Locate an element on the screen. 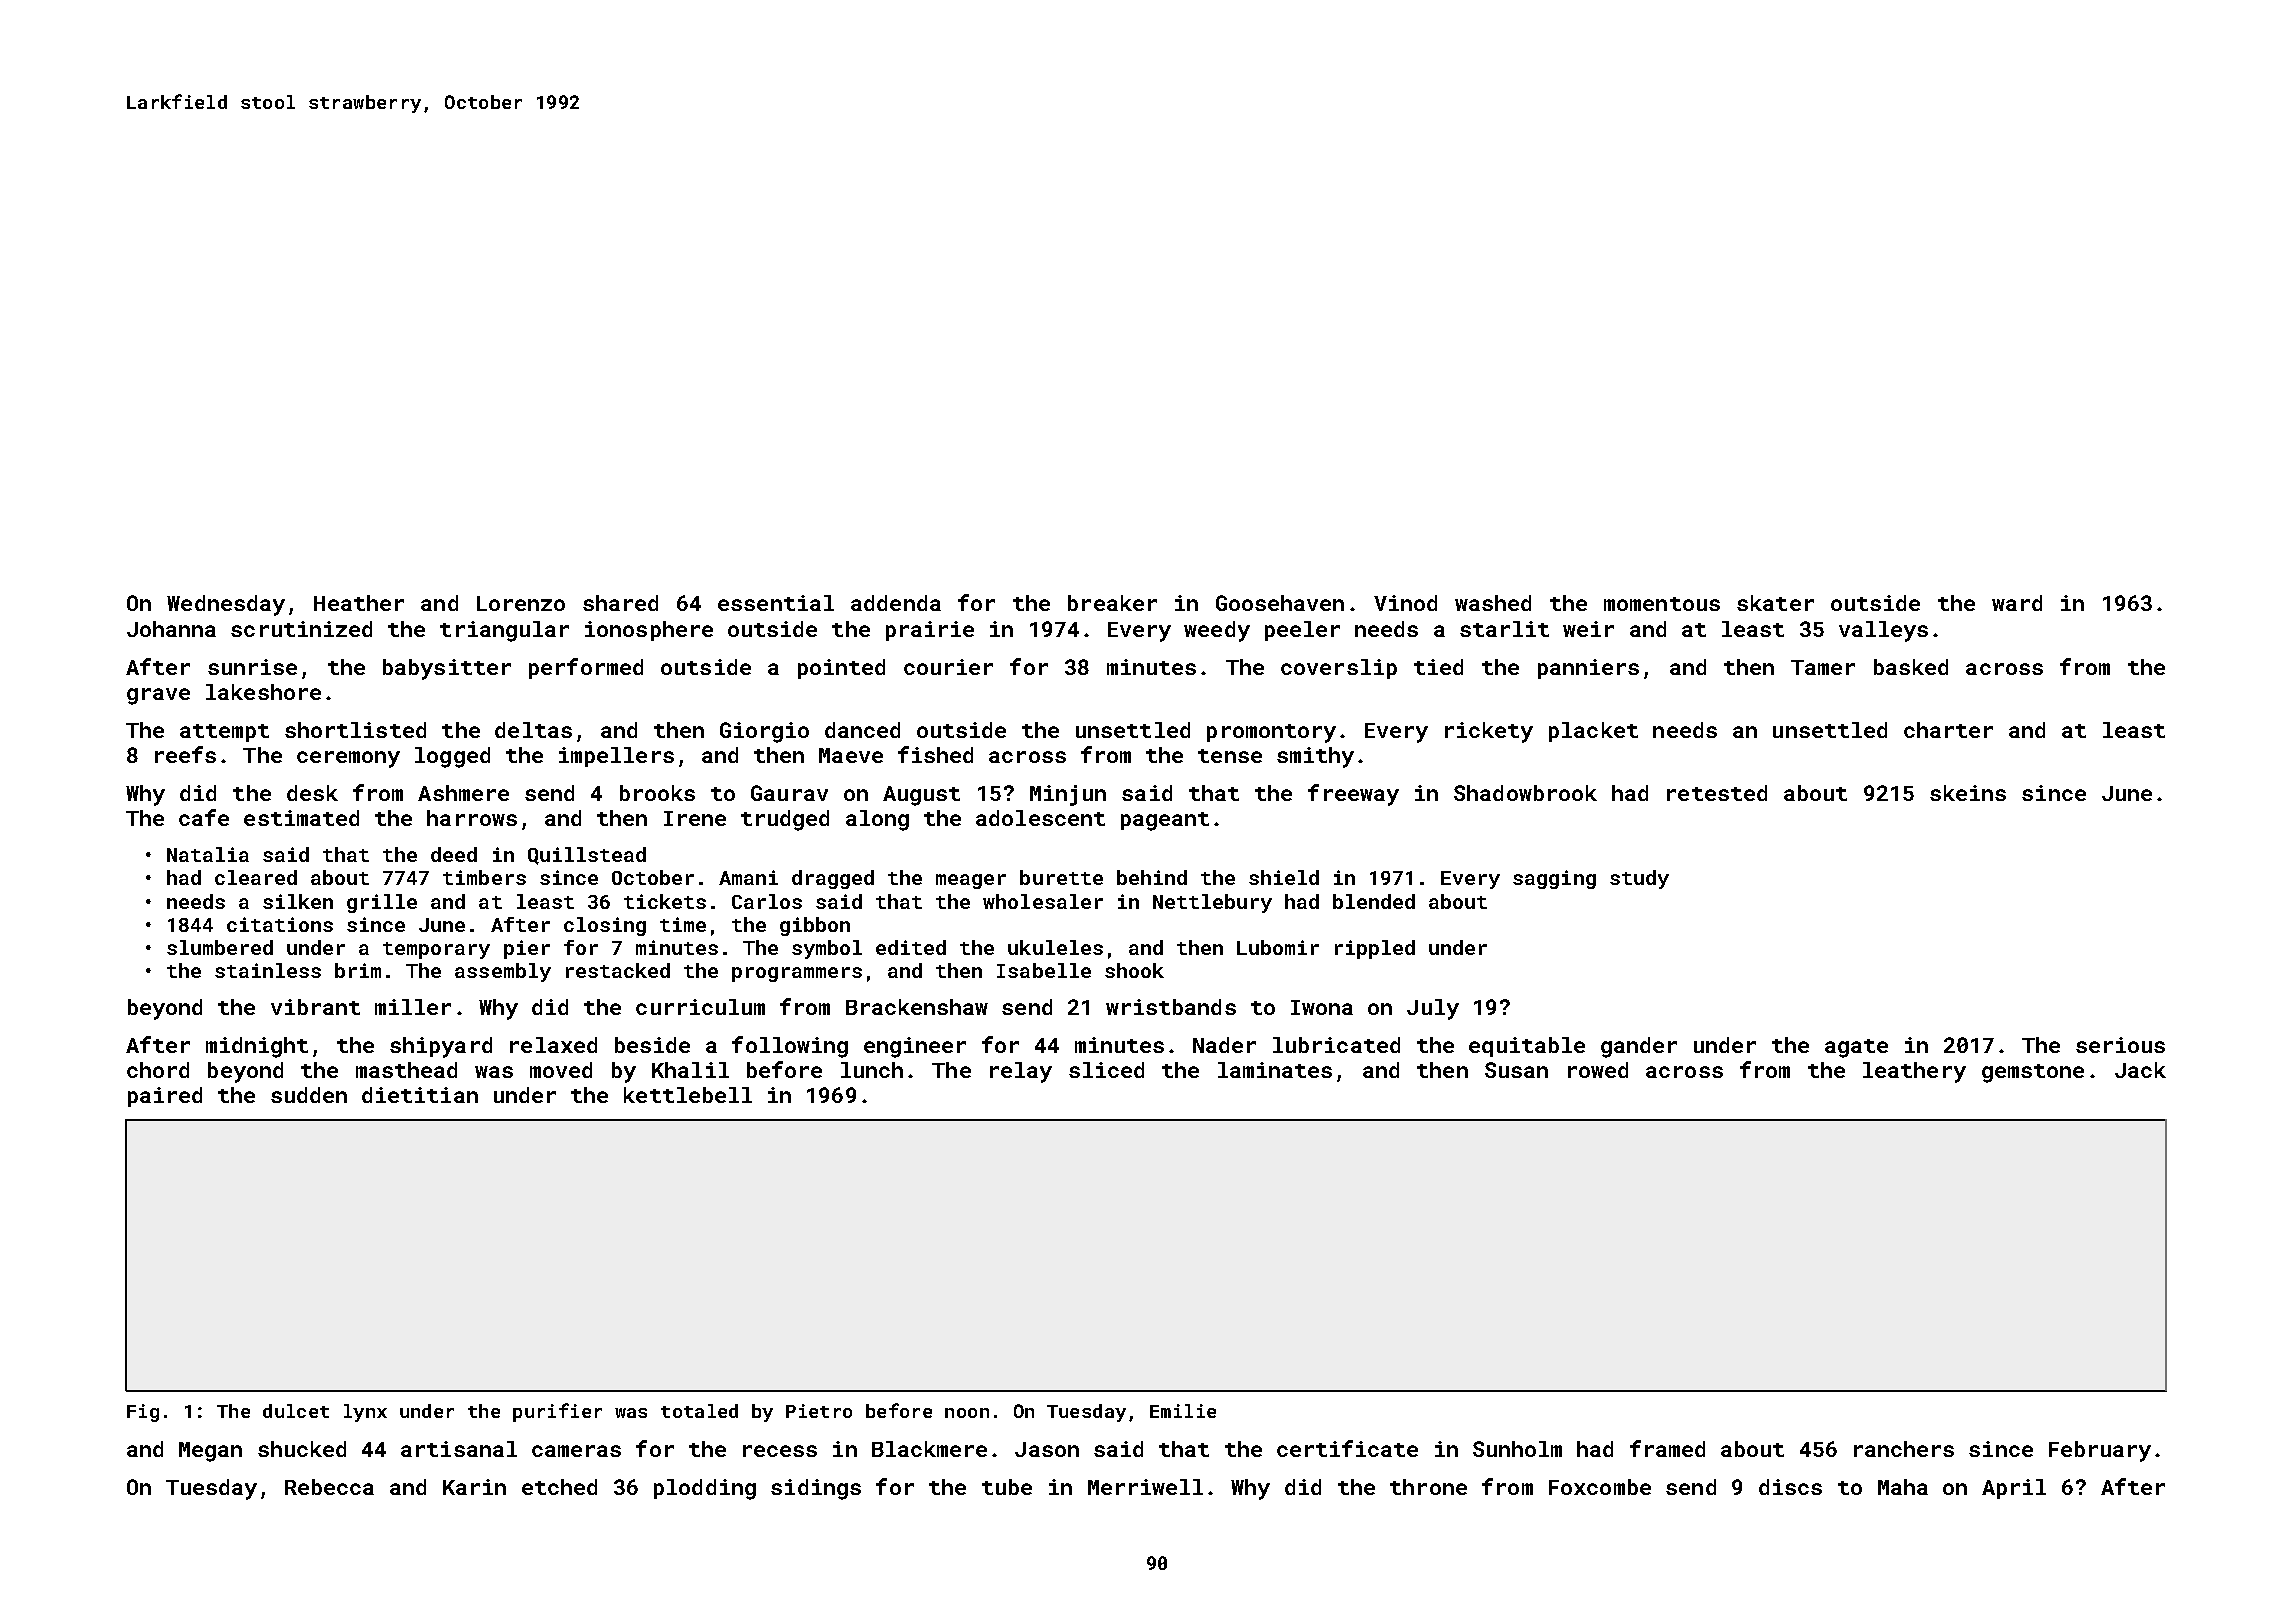  shield is located at coordinates (1284, 877).
